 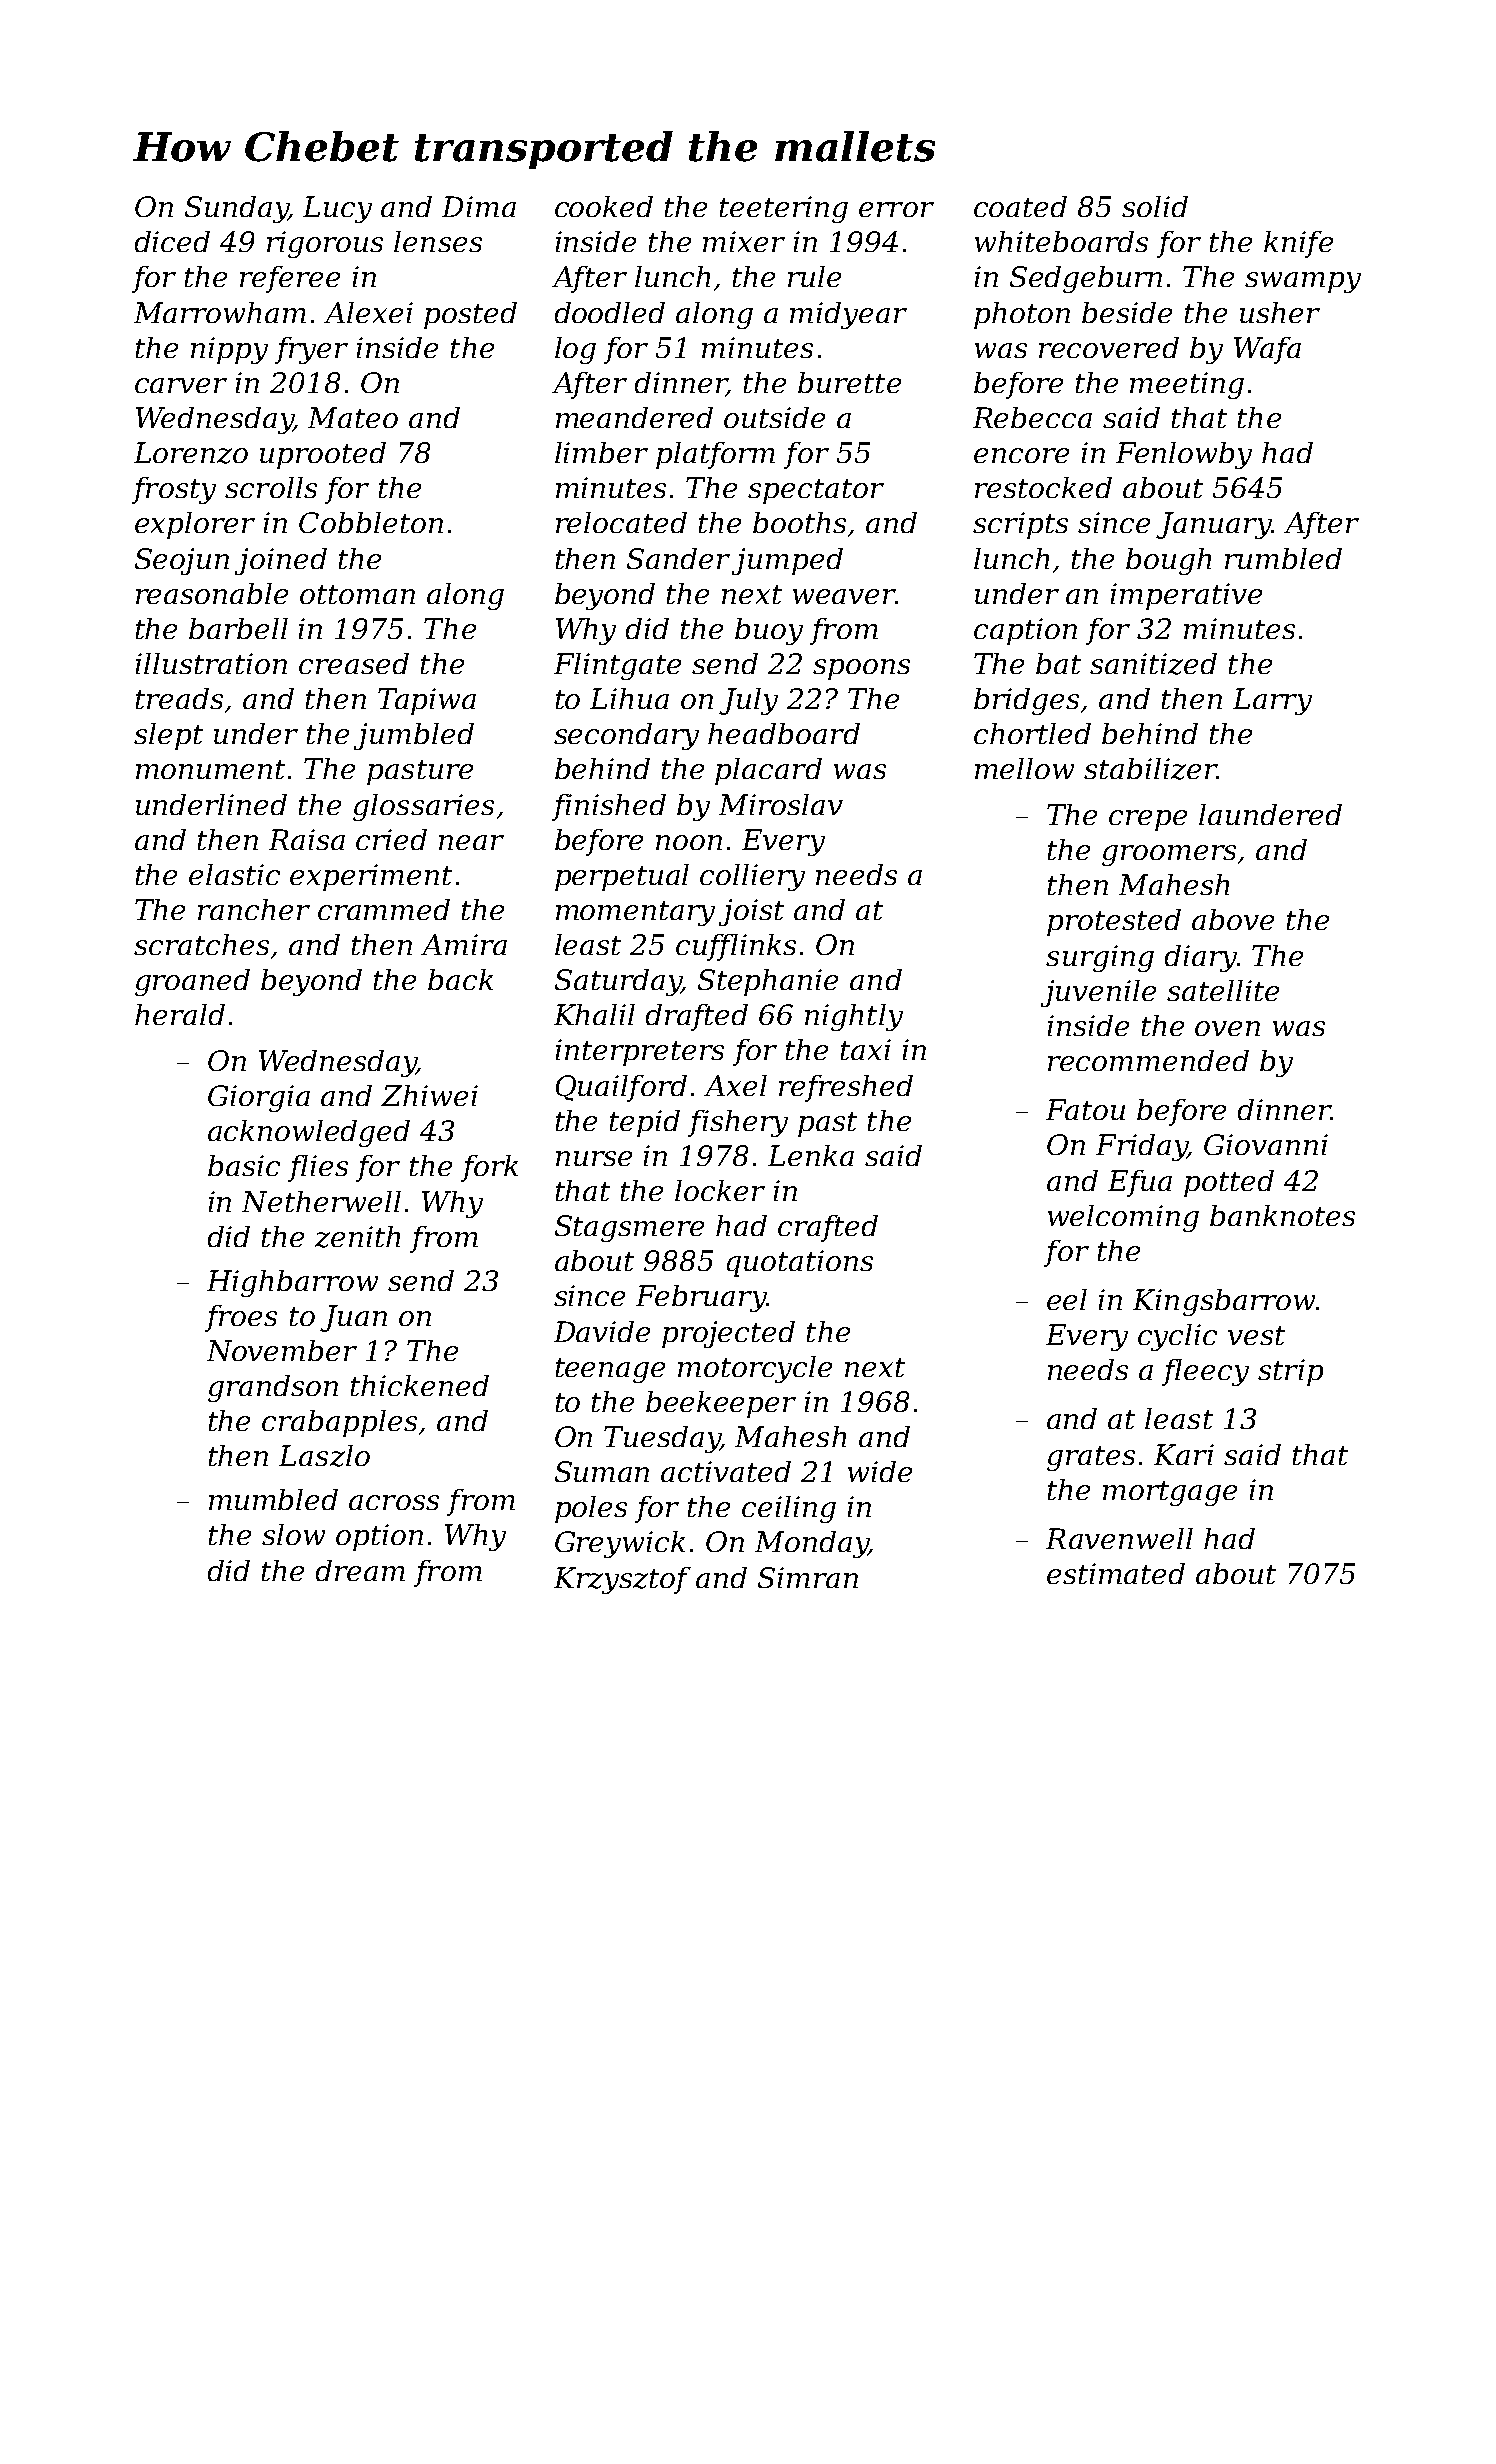 I want to click on Krzysztof, so click(x=622, y=1580).
